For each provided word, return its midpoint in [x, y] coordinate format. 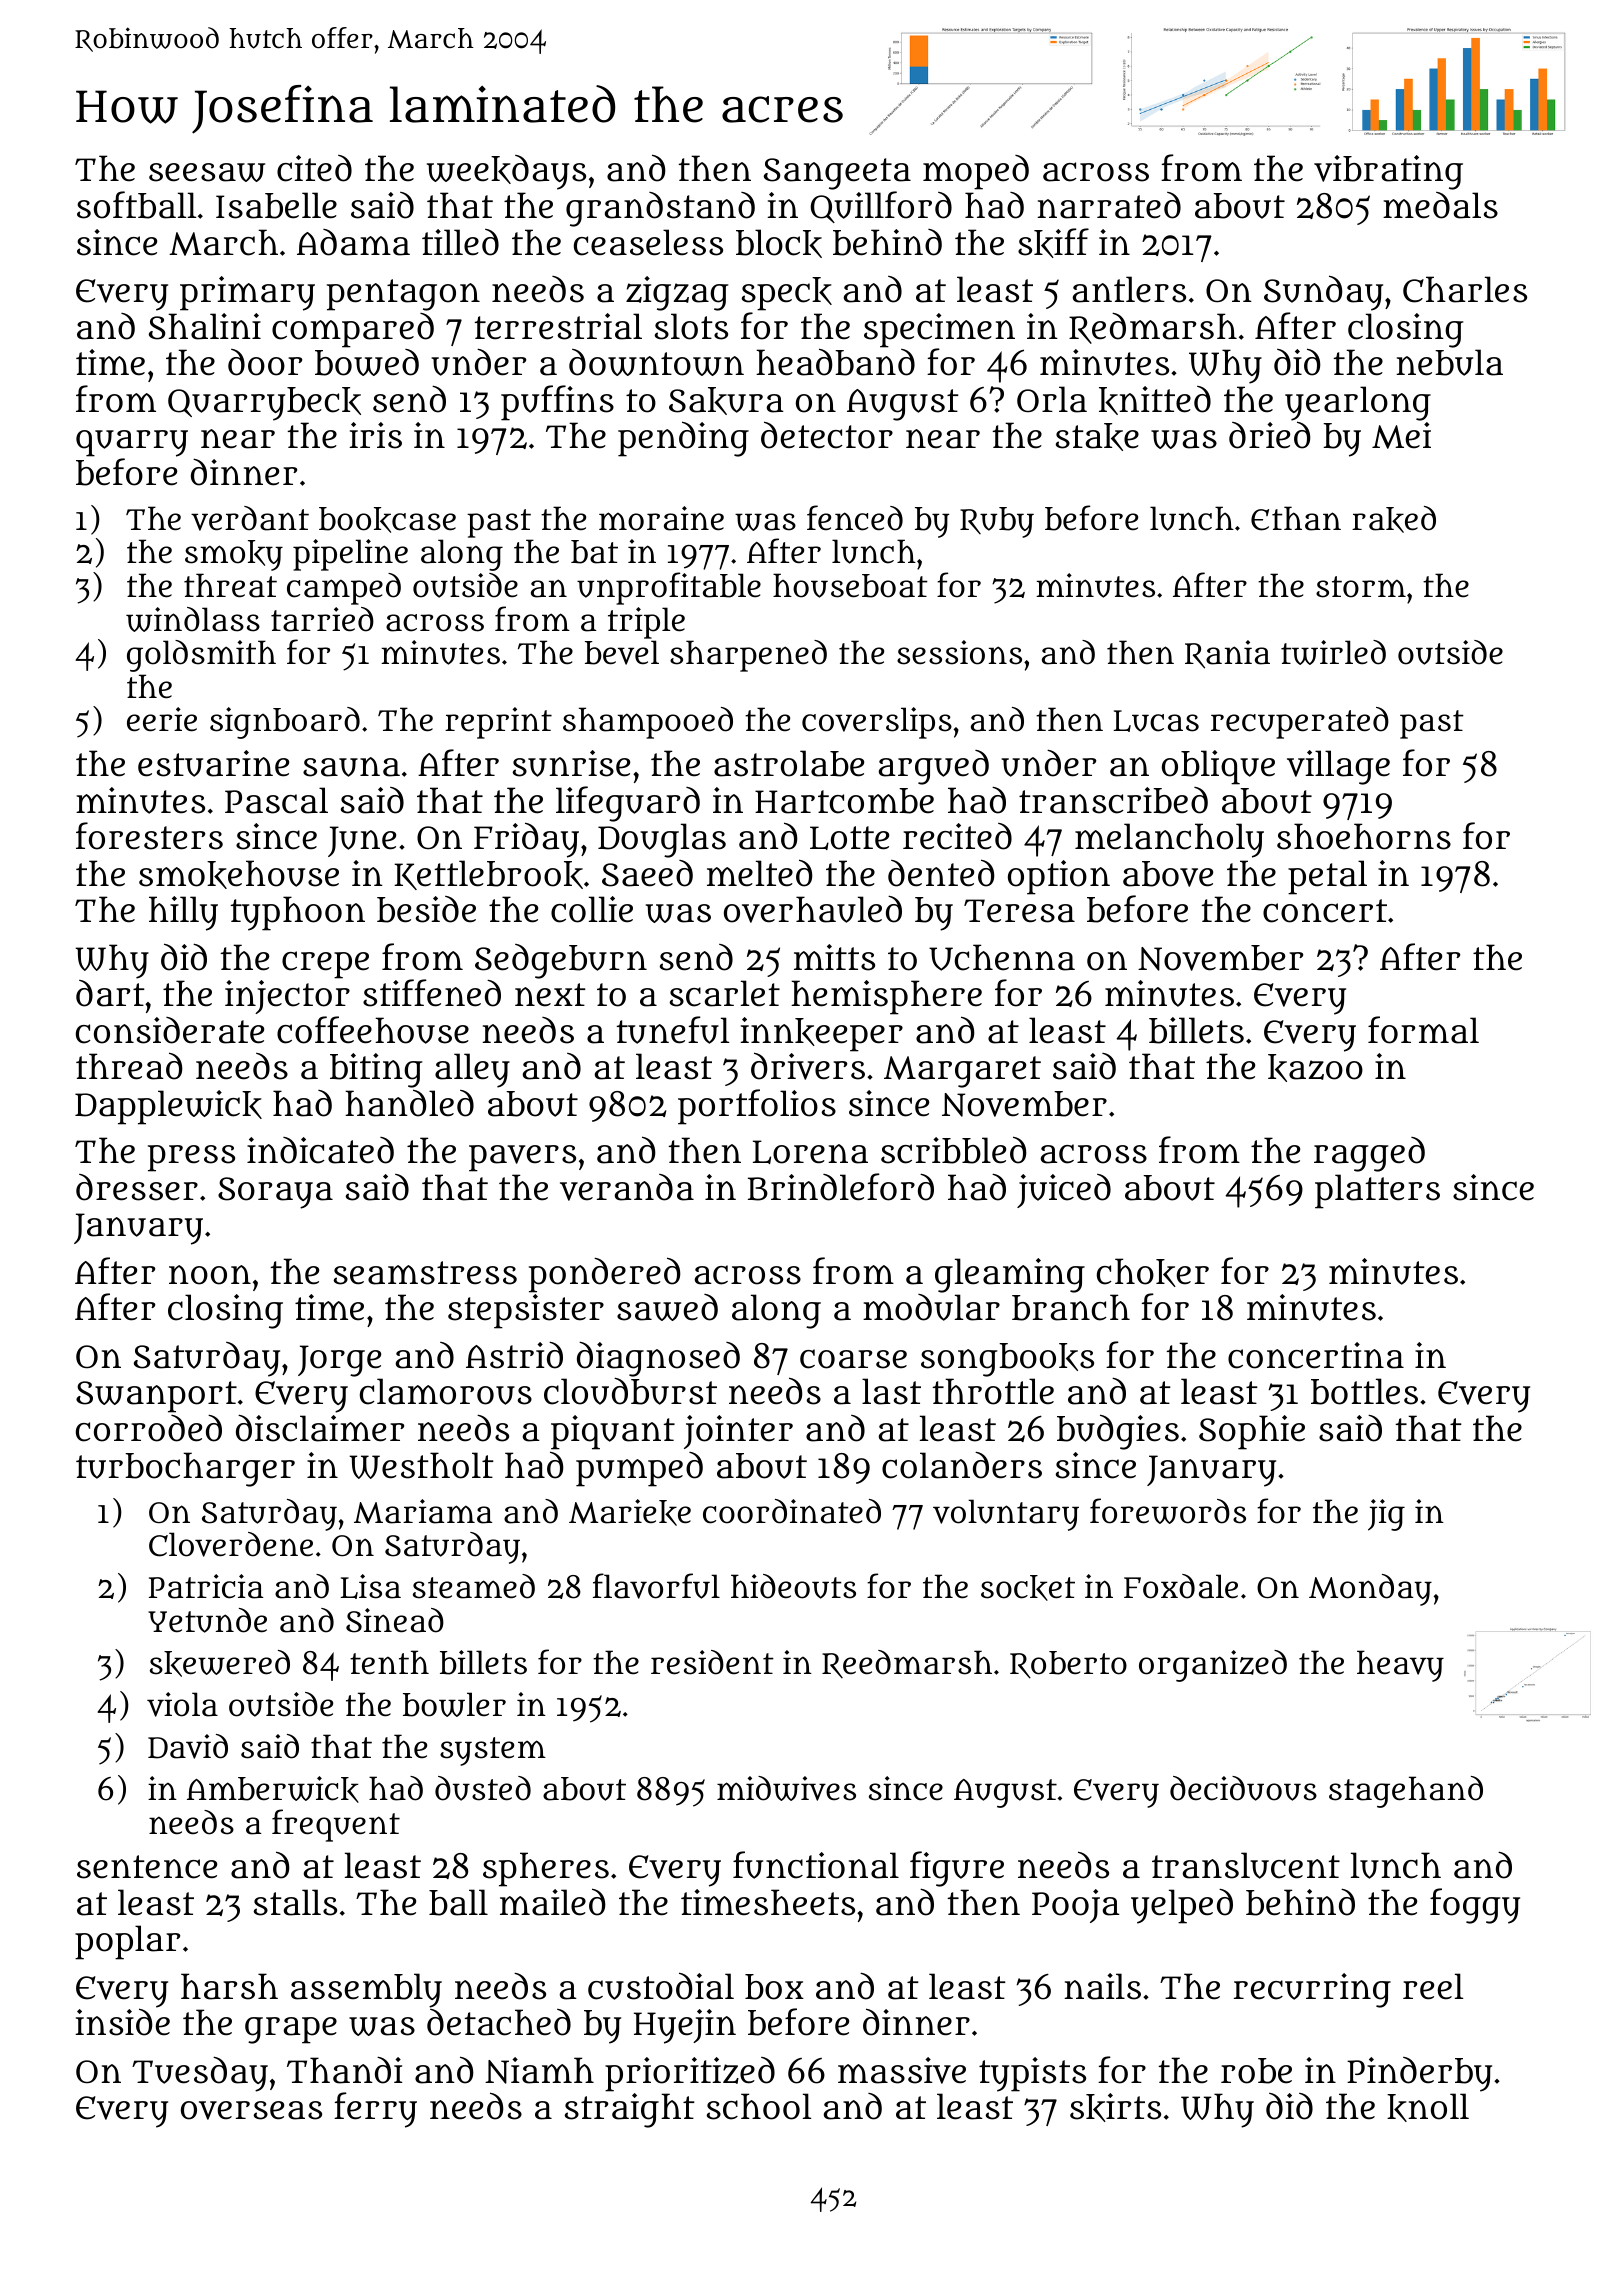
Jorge [339, 1361]
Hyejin [685, 2026]
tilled [460, 242]
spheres [546, 1869]
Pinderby [1419, 2074]
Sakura [726, 401]
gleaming [1010, 1275]
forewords [1168, 1511]
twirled [1333, 652]
